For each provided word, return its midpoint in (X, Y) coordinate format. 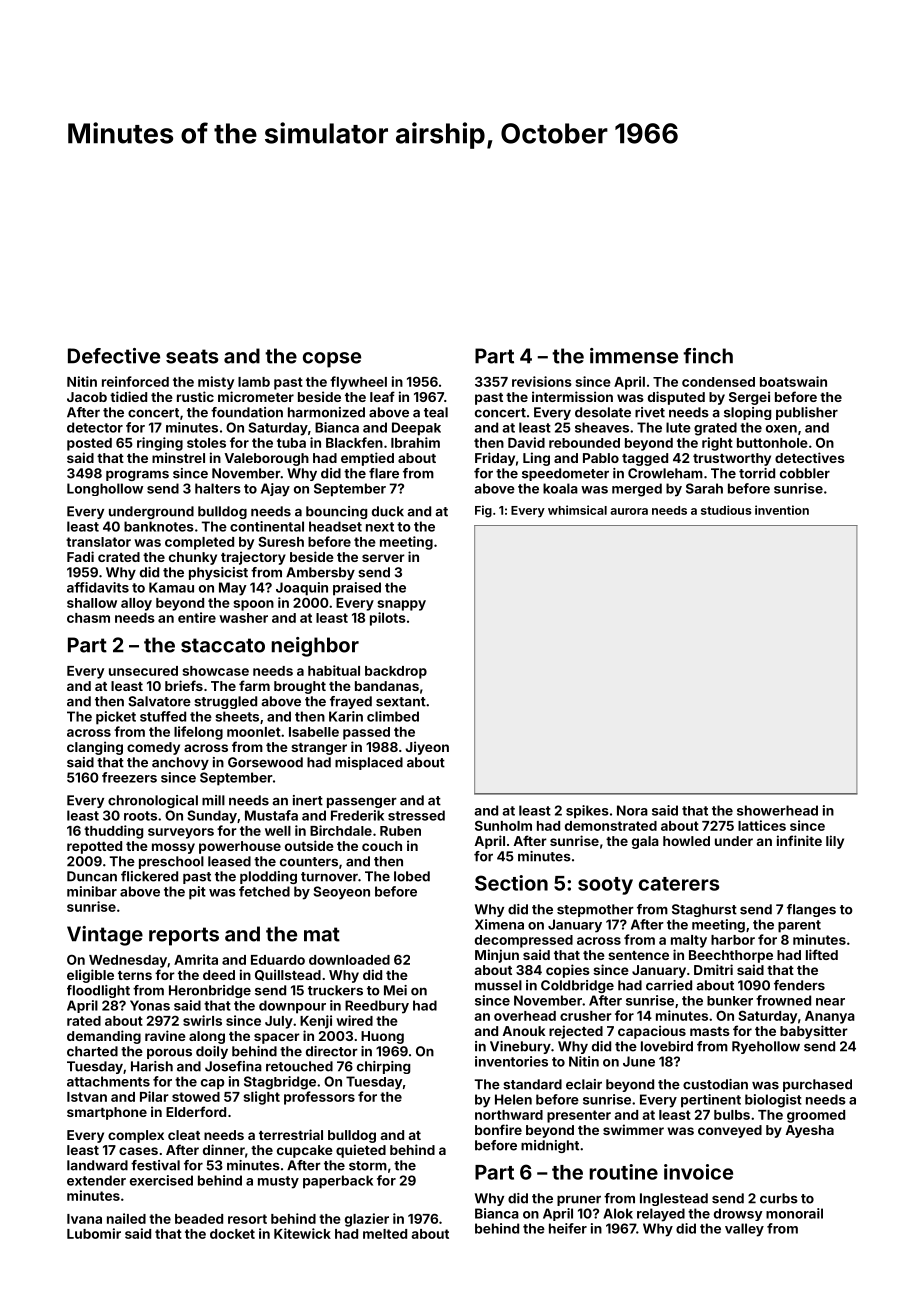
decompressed (524, 941)
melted (385, 1234)
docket (232, 1234)
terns (135, 975)
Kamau (171, 587)
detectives (810, 457)
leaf (382, 396)
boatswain (793, 381)
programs (137, 475)
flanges (811, 910)
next (380, 527)
